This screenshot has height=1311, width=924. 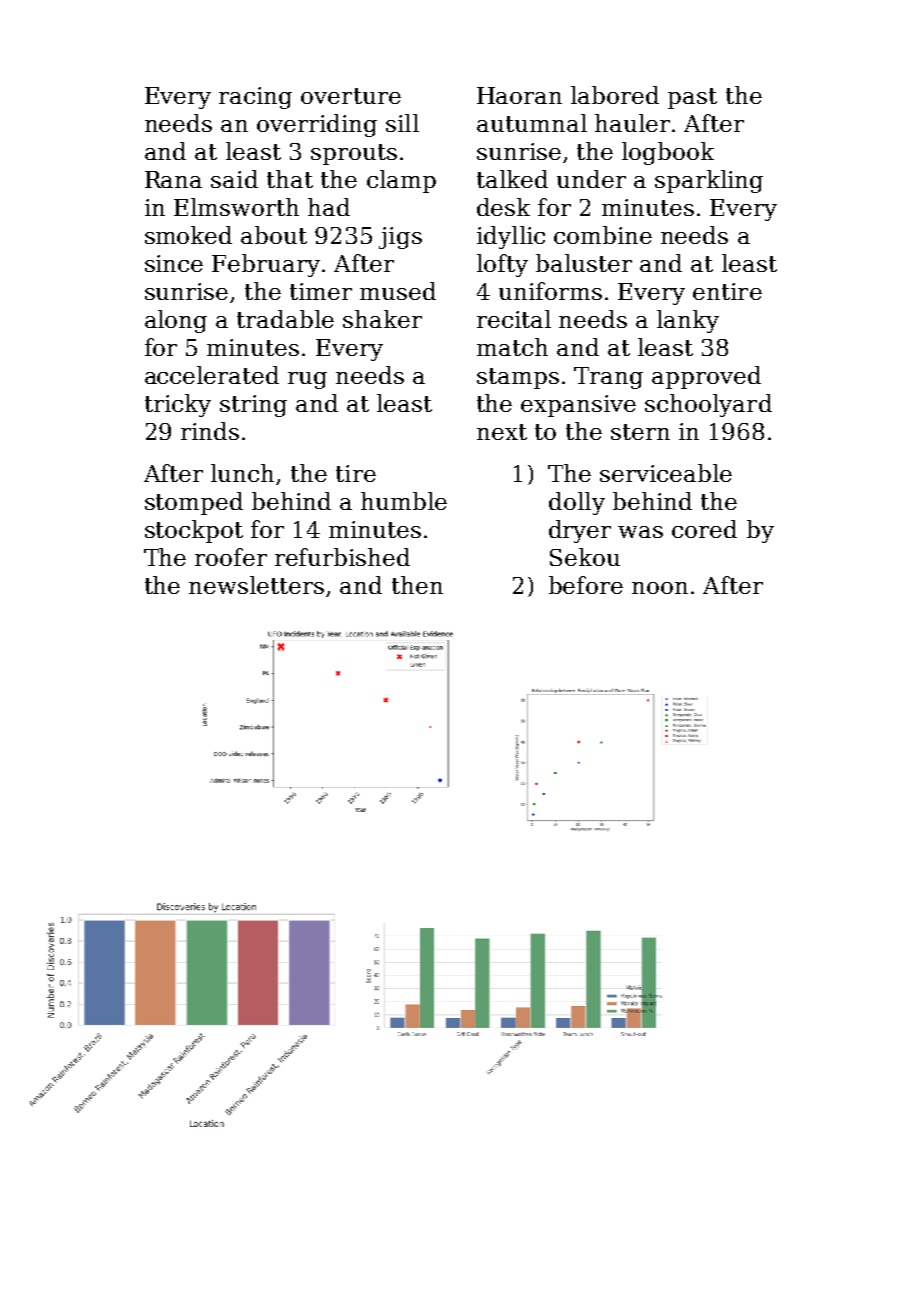 What do you see at coordinates (706, 377) in the screenshot?
I see `approved` at bounding box center [706, 377].
